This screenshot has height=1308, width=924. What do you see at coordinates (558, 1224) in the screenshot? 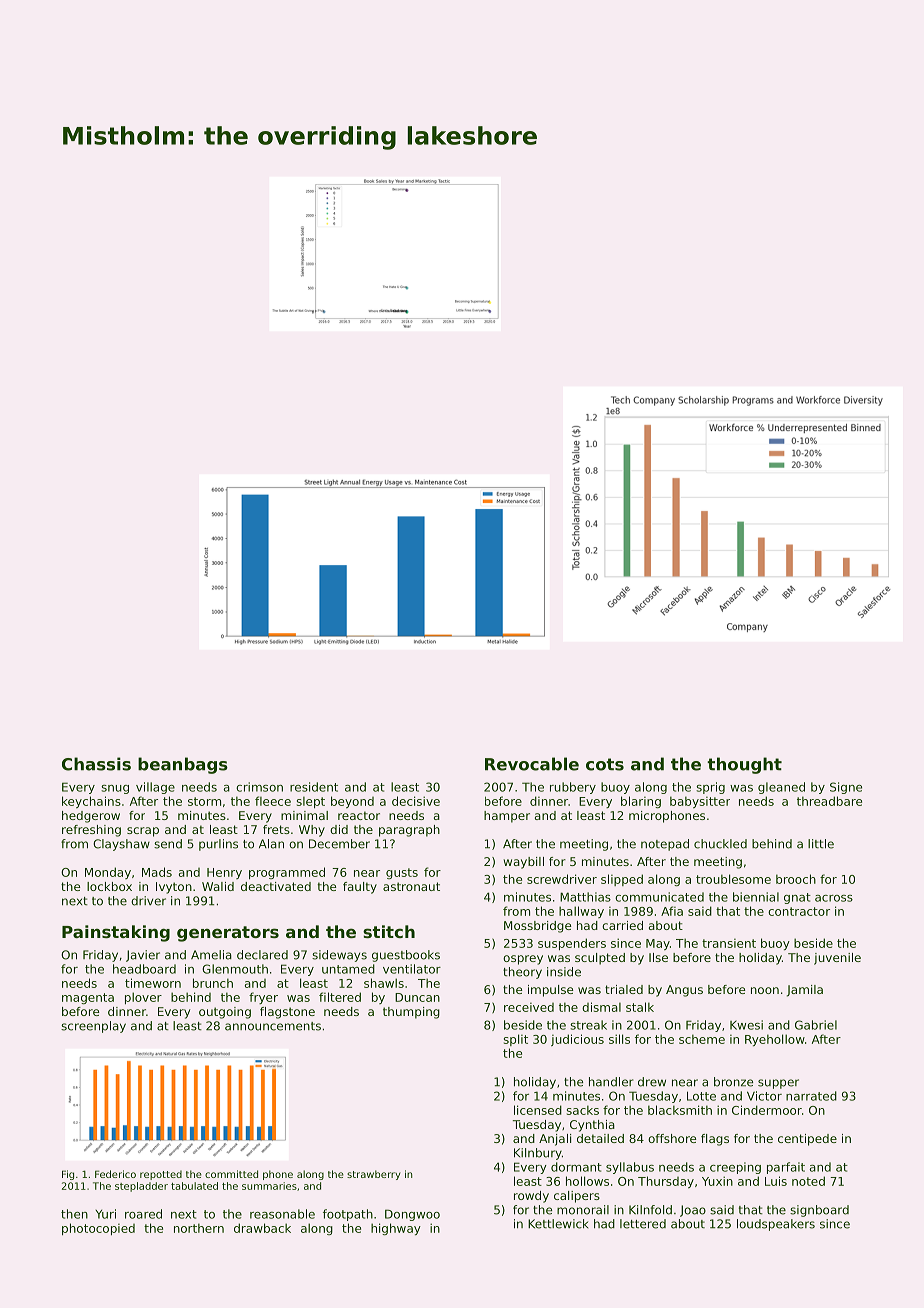
I see `Kettlewick` at bounding box center [558, 1224].
